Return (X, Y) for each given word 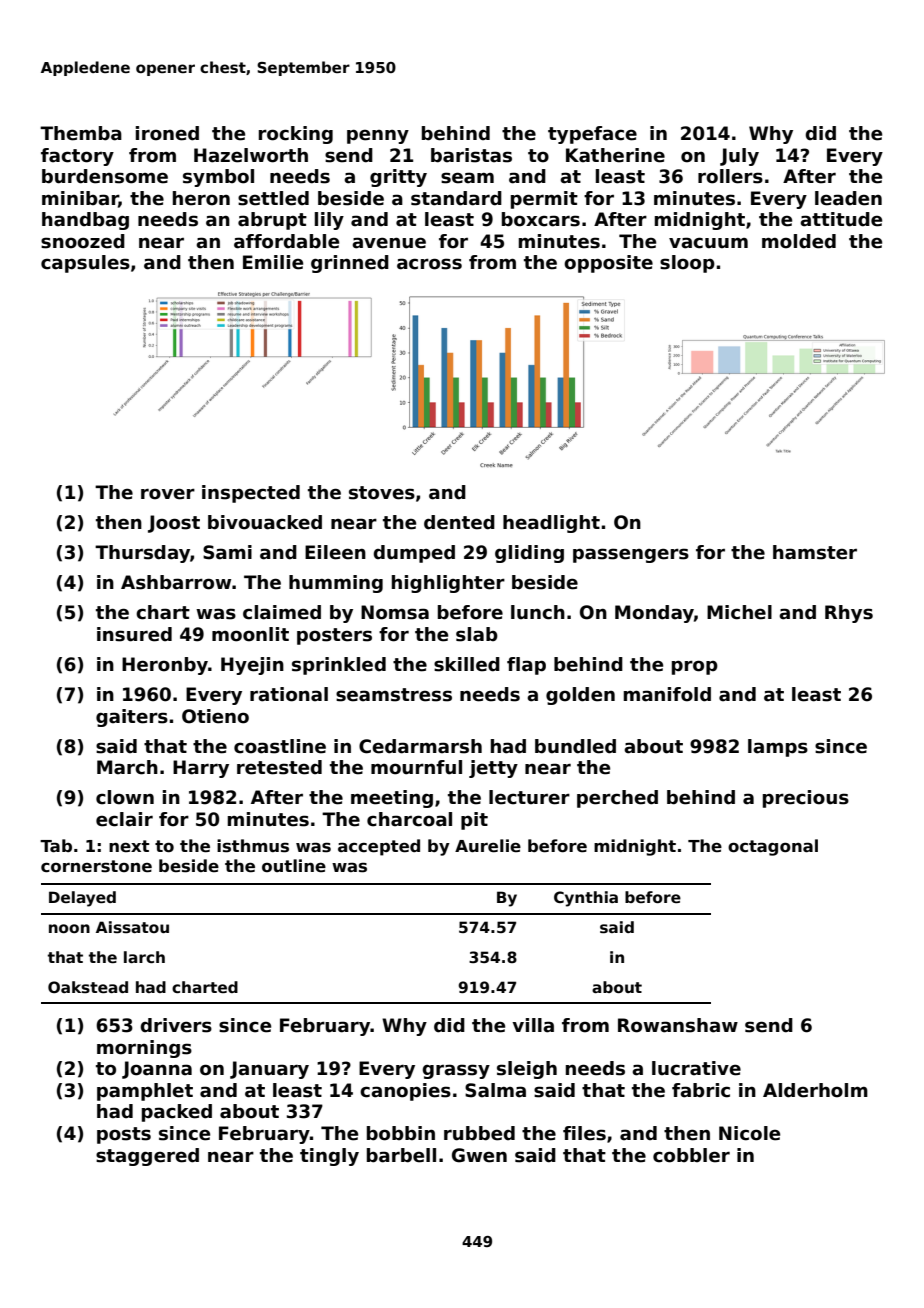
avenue (389, 243)
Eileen (335, 552)
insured (134, 634)
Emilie (273, 262)
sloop (687, 264)
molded (799, 241)
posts (124, 1135)
